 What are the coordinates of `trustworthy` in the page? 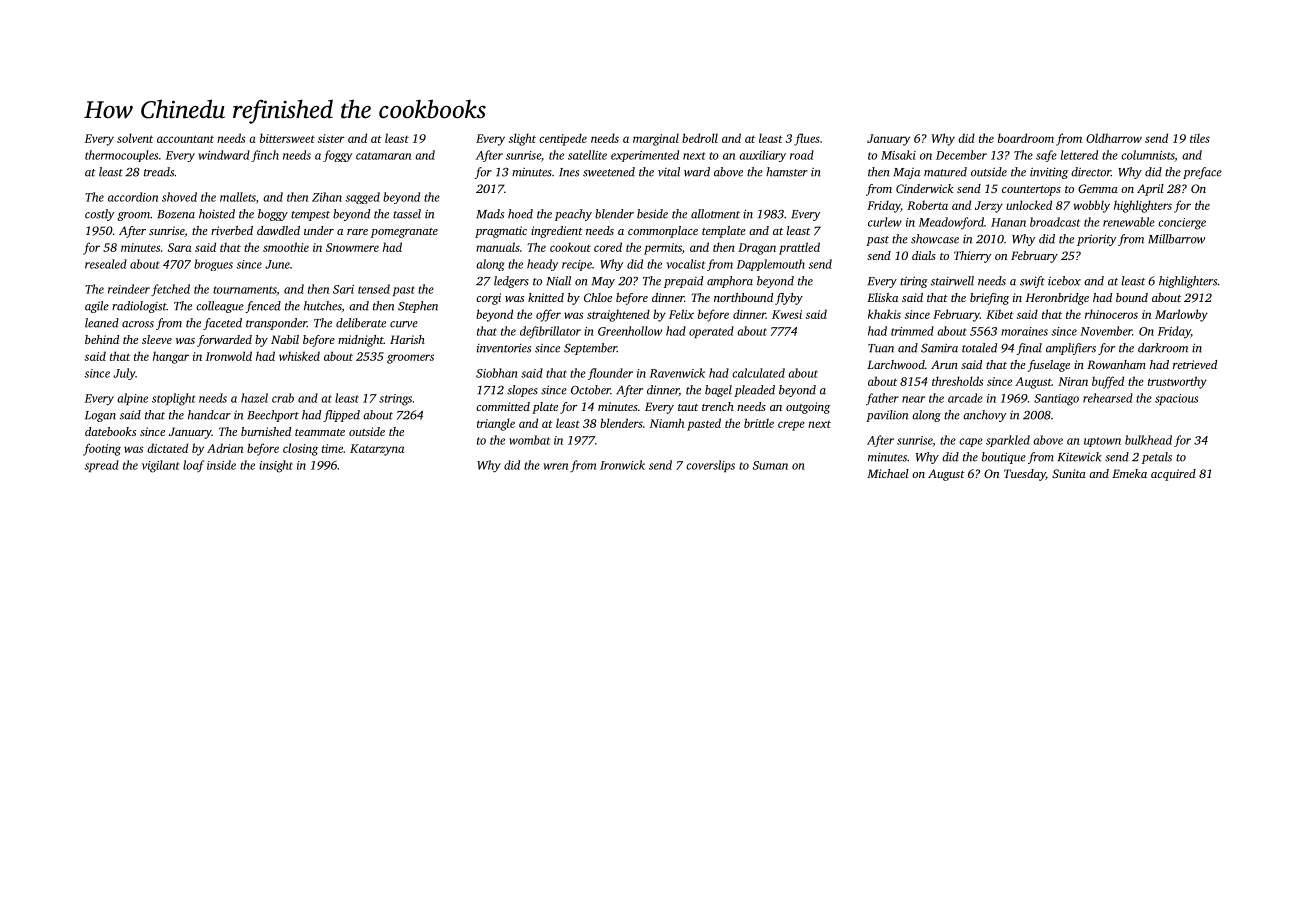 It's located at (1177, 382).
